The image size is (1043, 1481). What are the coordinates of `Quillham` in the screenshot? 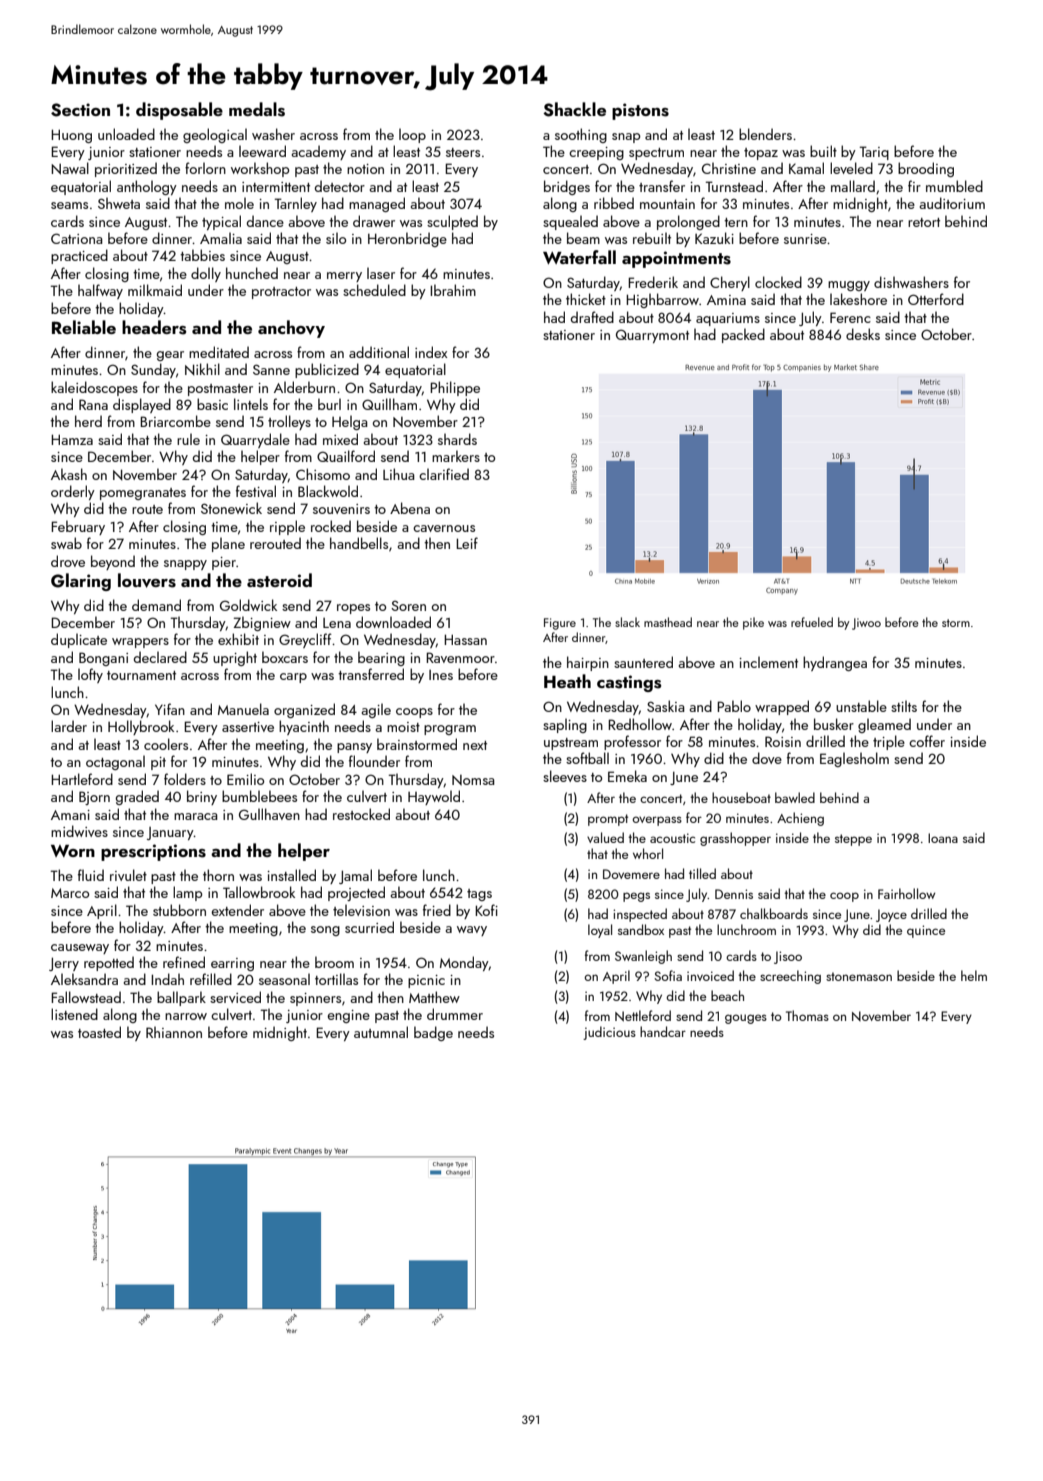 It's located at (389, 404).
